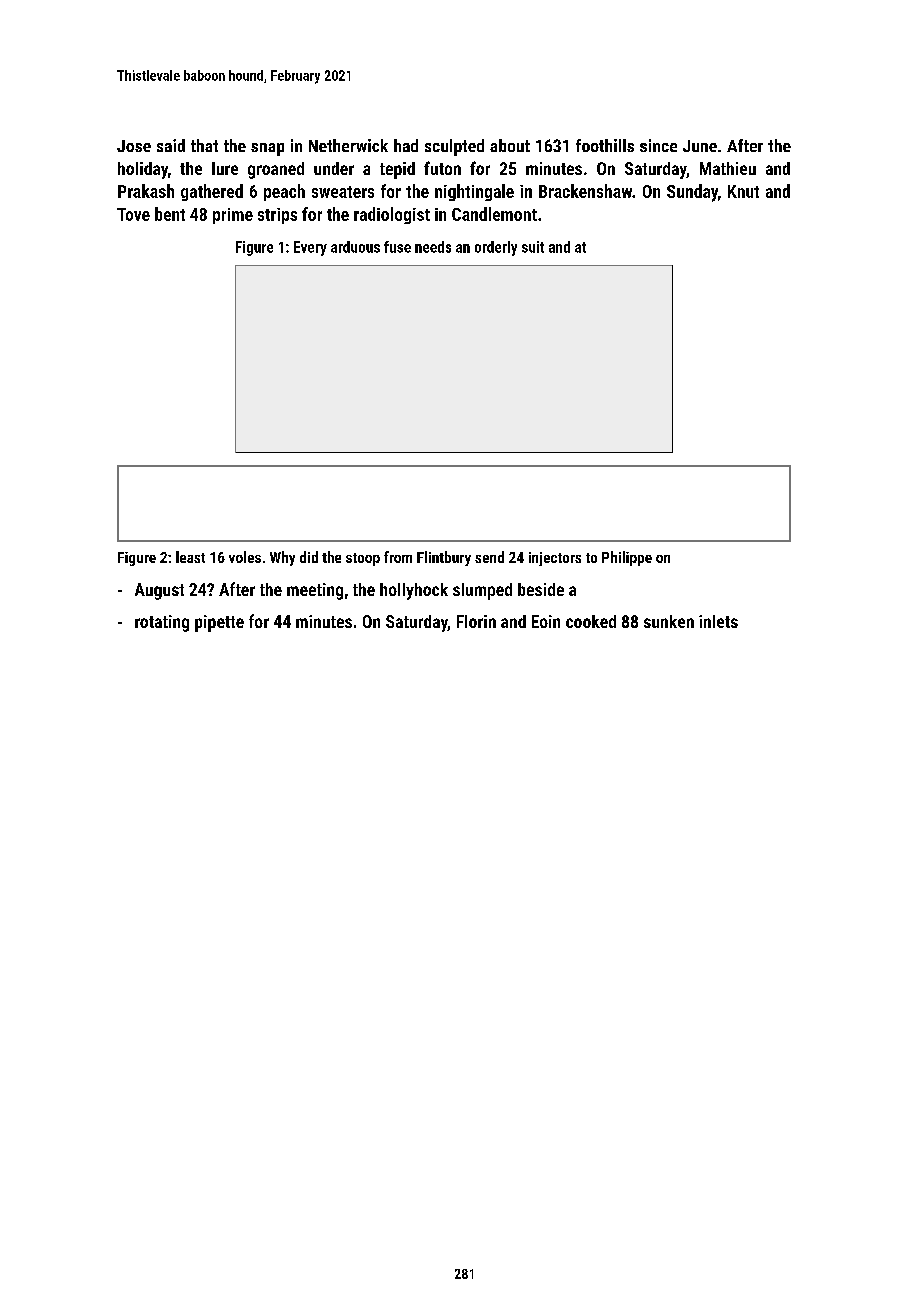  What do you see at coordinates (474, 192) in the screenshot?
I see `nightingale` at bounding box center [474, 192].
